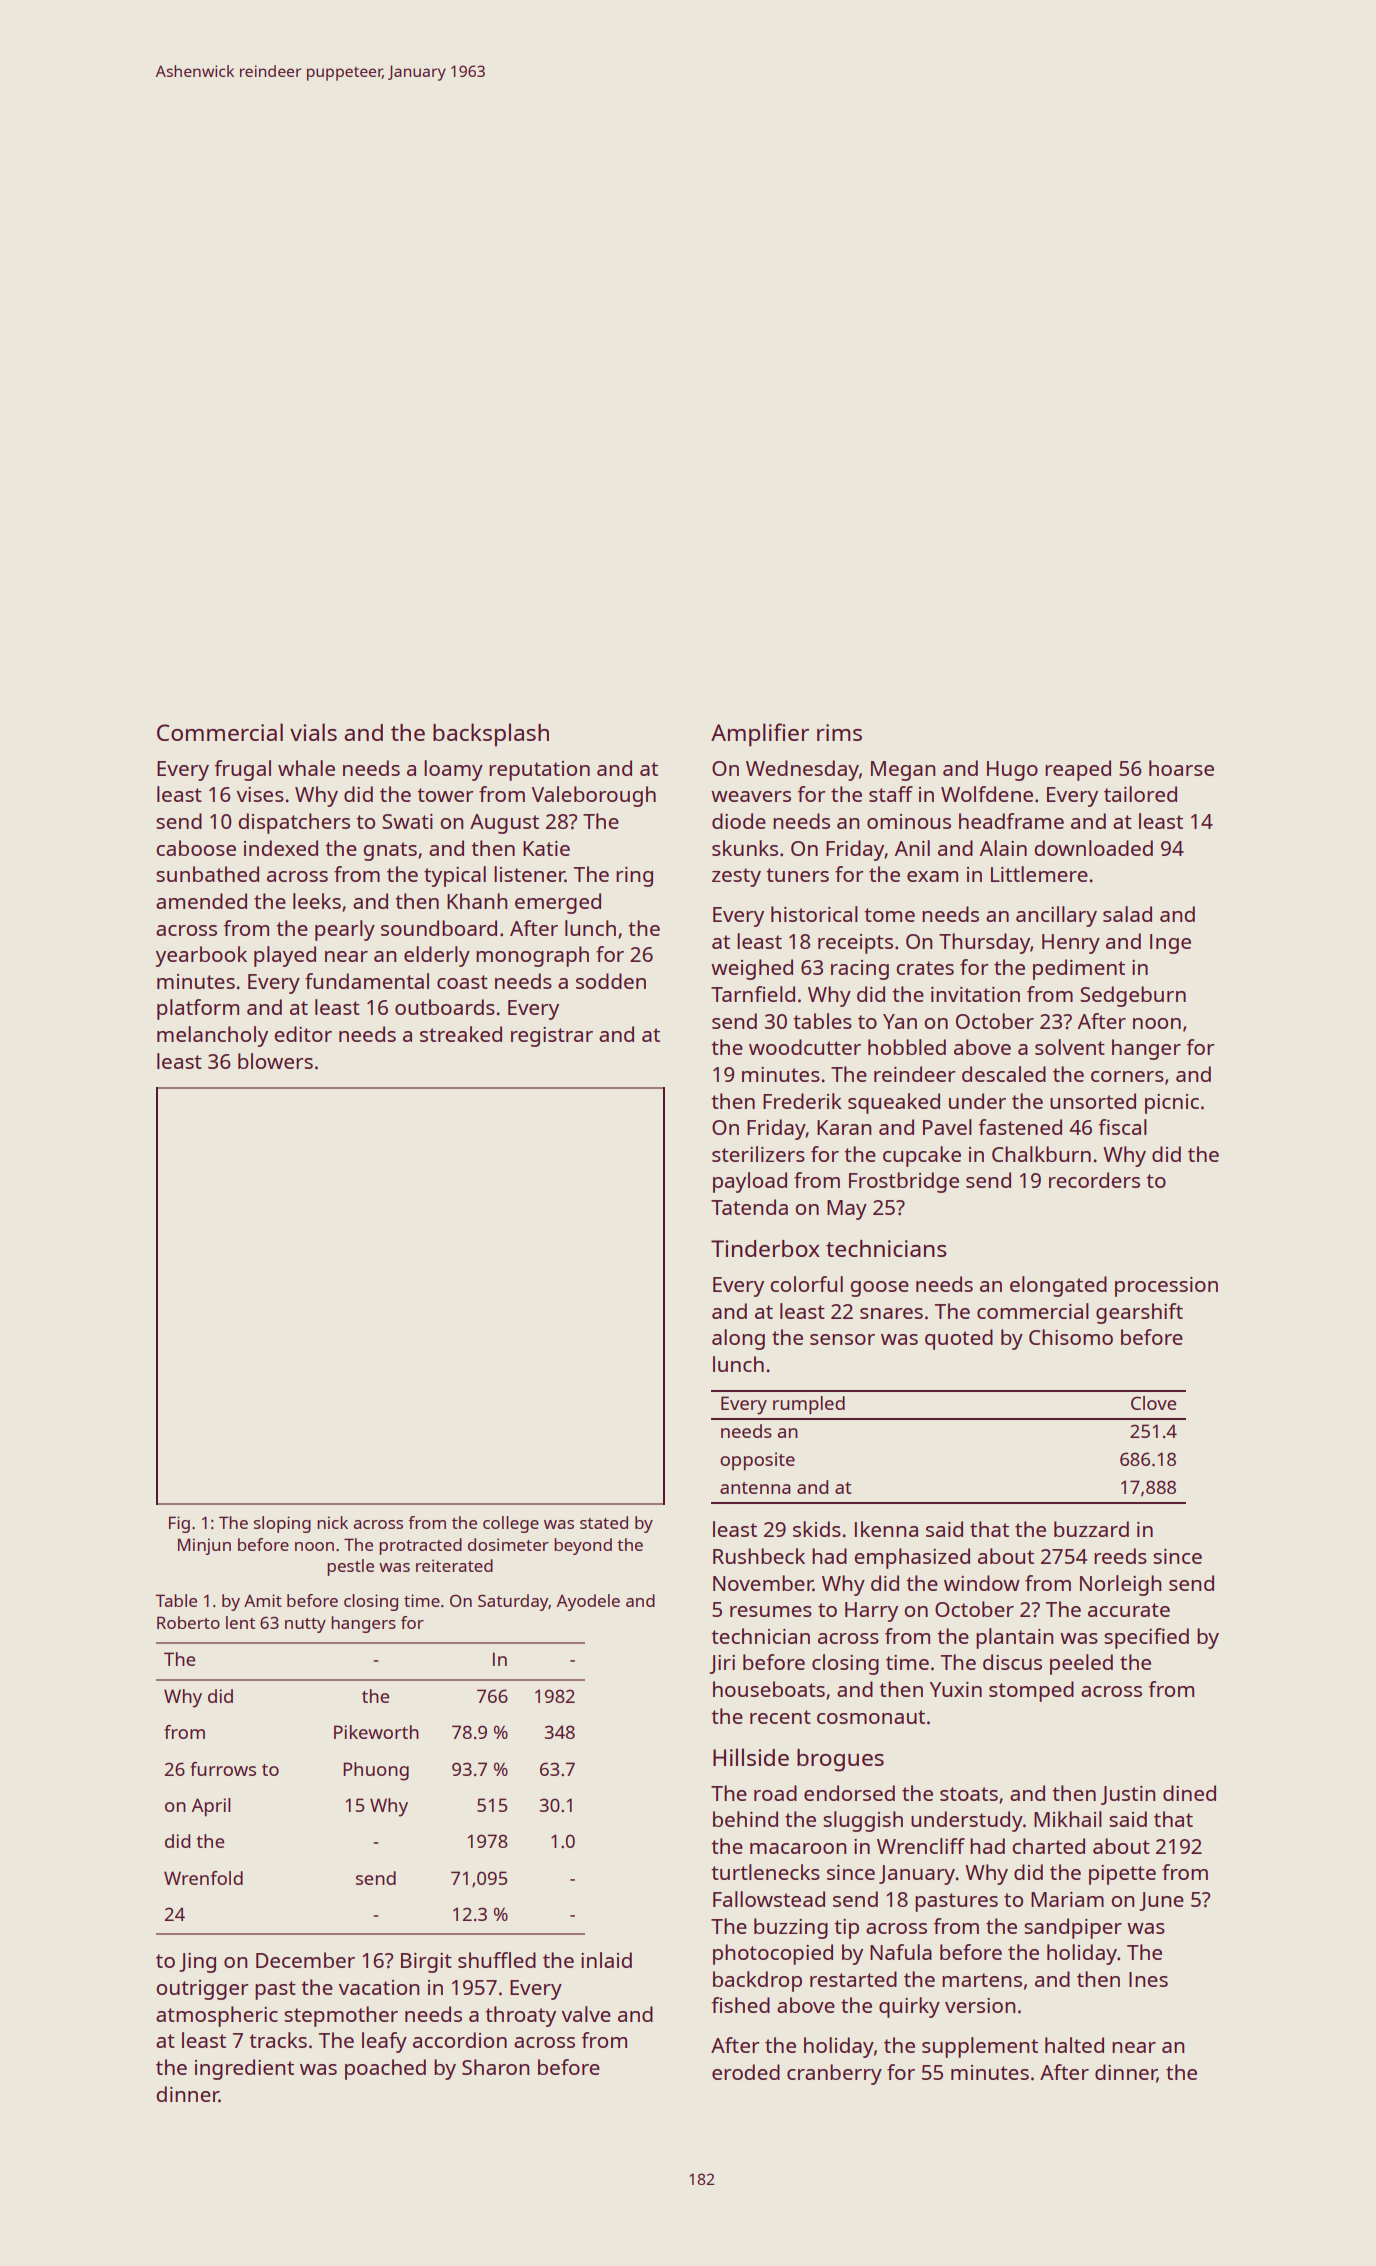 The width and height of the page is (1376, 2266). I want to click on gnats, so click(390, 851).
